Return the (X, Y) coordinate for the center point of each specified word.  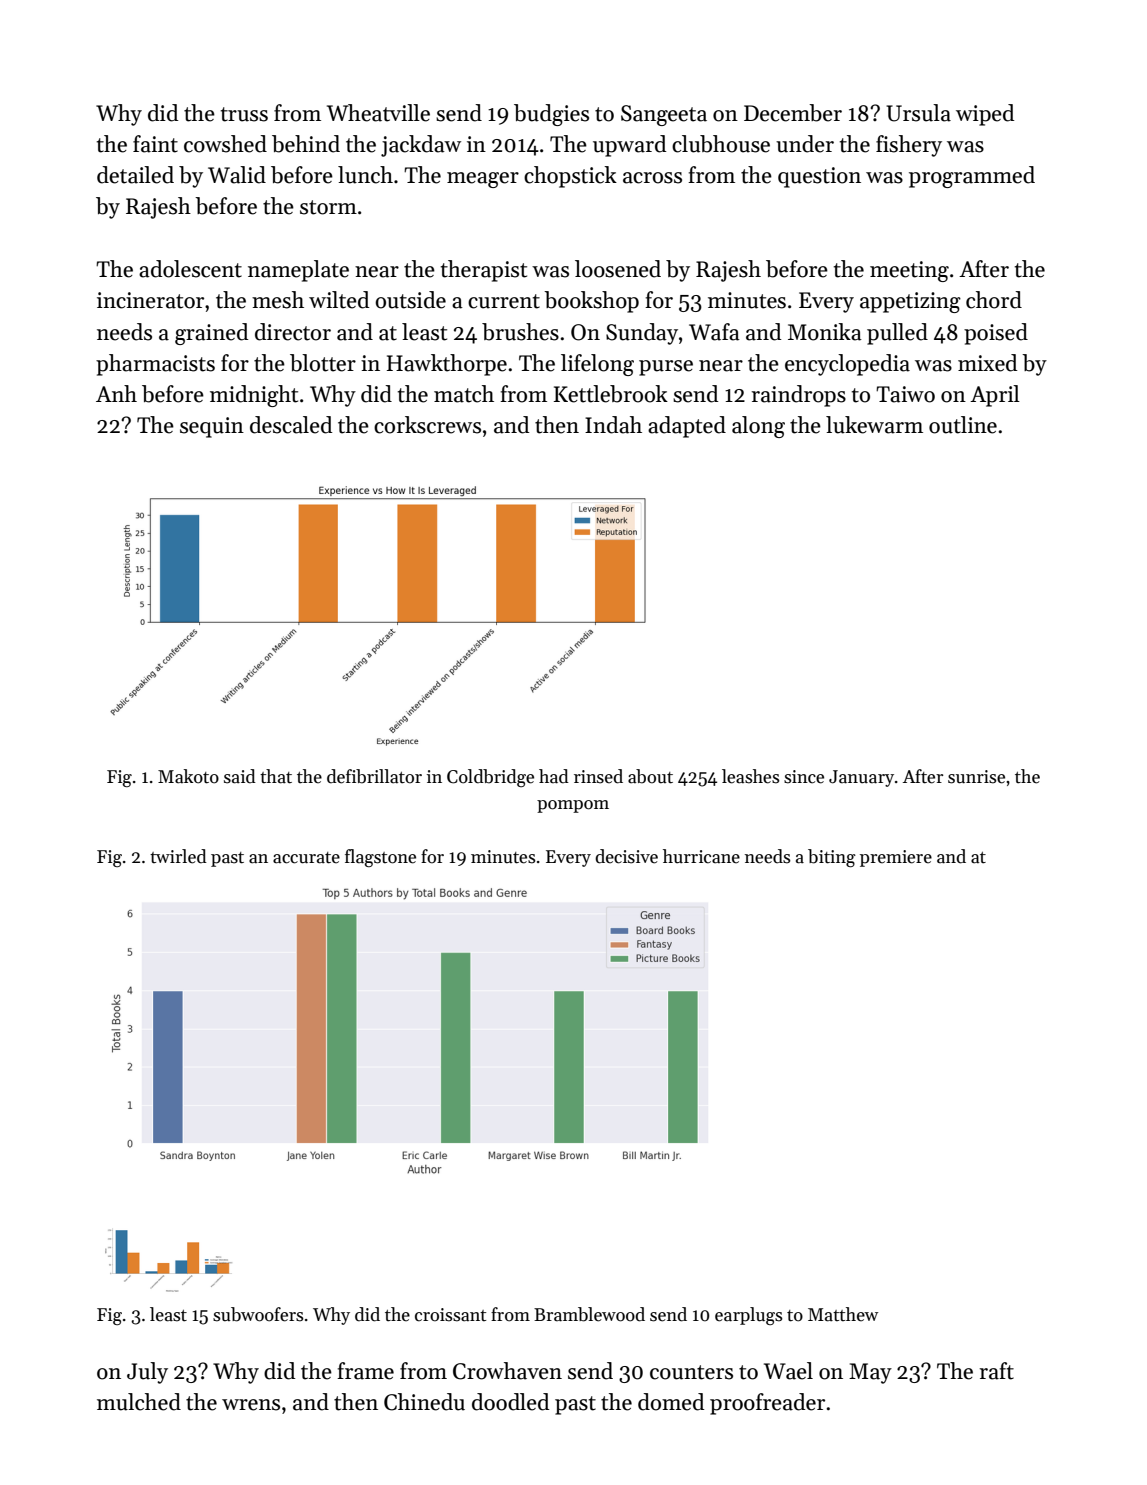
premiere (896, 858)
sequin (212, 427)
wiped (985, 115)
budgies (551, 115)
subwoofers (258, 1314)
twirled (178, 856)
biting (832, 858)
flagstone (380, 858)
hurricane (701, 856)
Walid (237, 175)
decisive (626, 856)
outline (963, 425)
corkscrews (427, 425)
